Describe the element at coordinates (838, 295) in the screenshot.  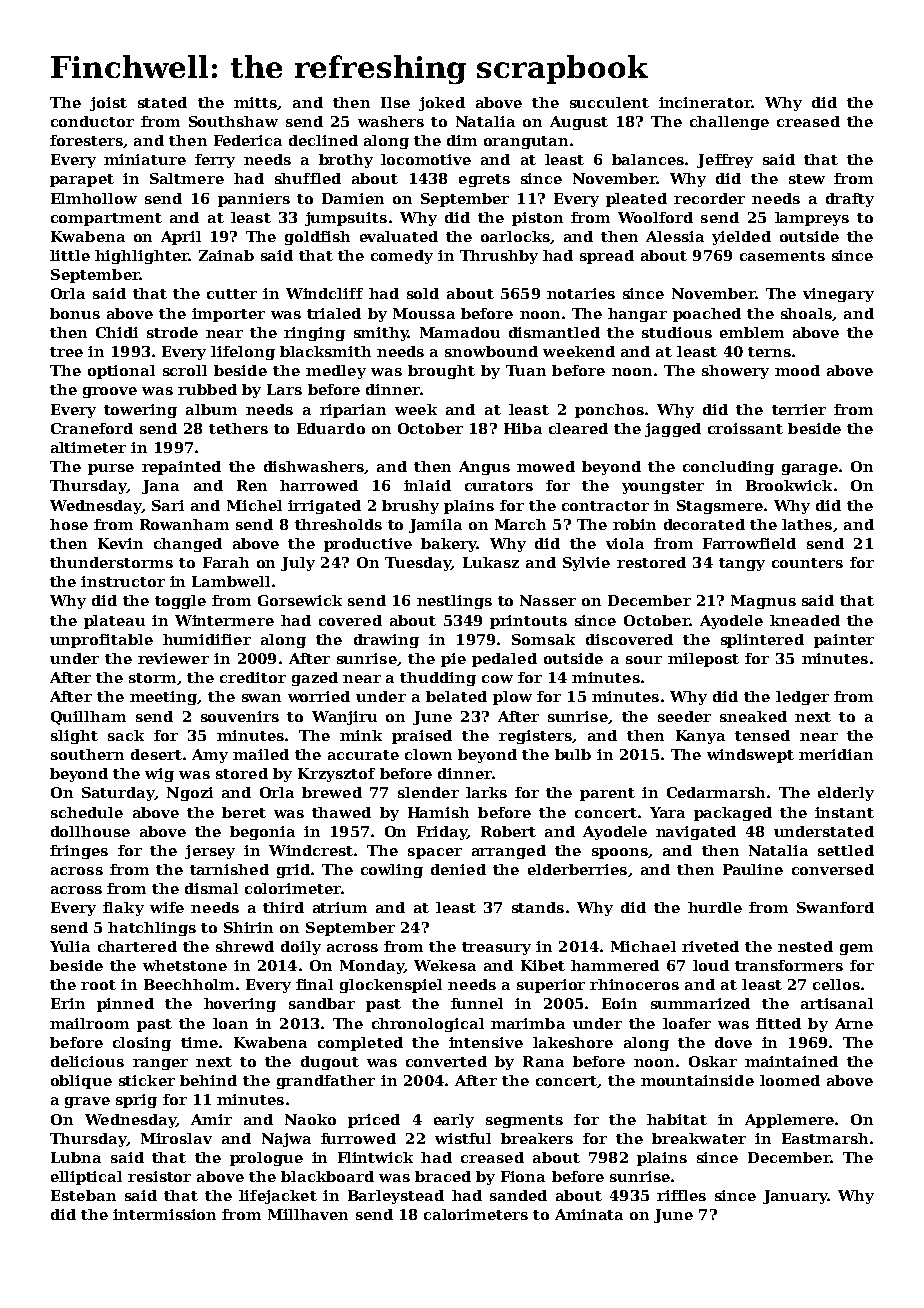
I see `vinegary` at that location.
